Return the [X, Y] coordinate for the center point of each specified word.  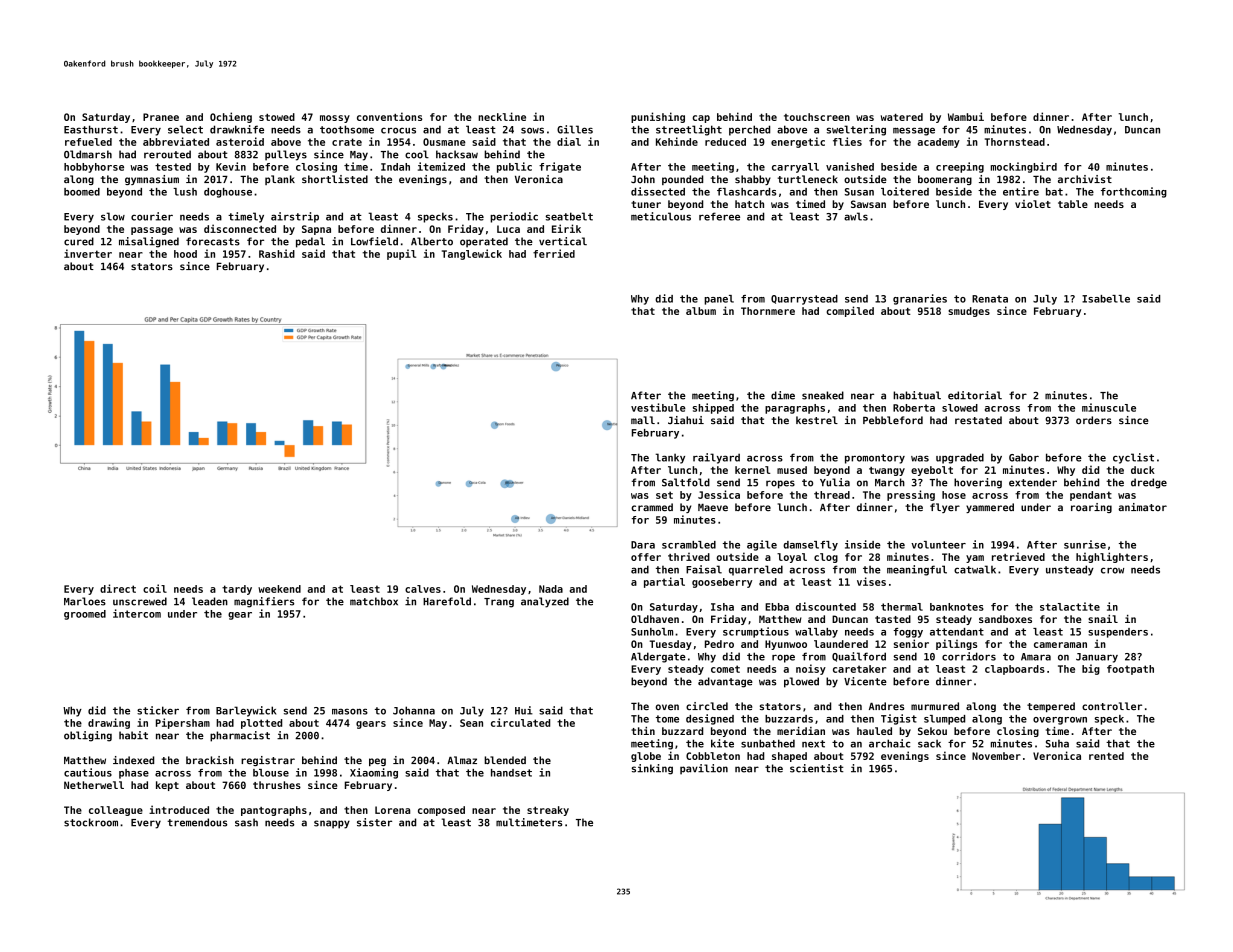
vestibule [658, 407]
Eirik [566, 228]
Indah [395, 167]
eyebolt [932, 471]
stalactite [1070, 606]
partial [664, 582]
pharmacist [240, 736]
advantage [725, 682]
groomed [85, 615]
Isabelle [1106, 299]
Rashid [277, 253]
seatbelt [569, 216]
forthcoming [1134, 192]
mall [643, 420]
